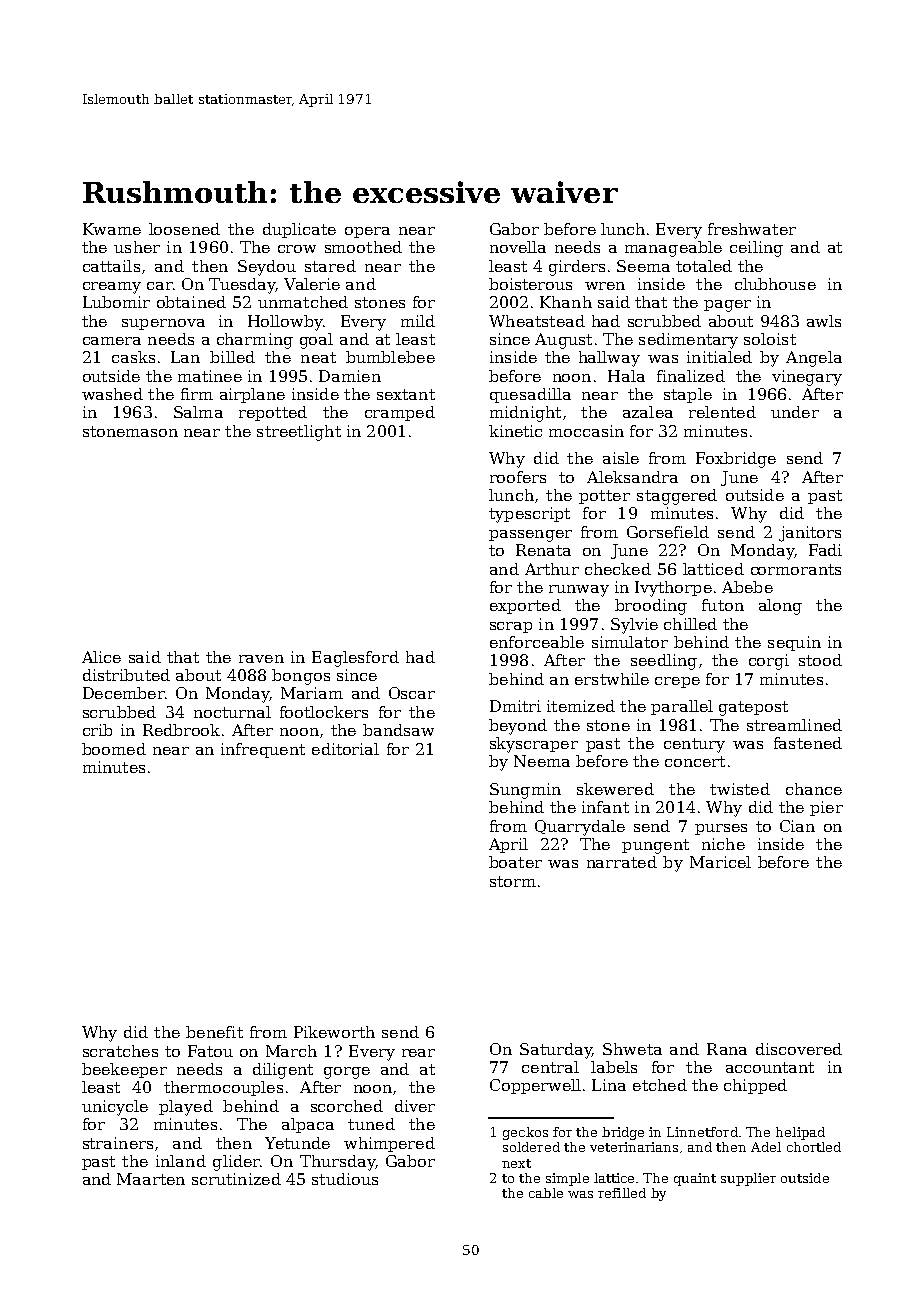  I want to click on discovered, so click(799, 1049).
